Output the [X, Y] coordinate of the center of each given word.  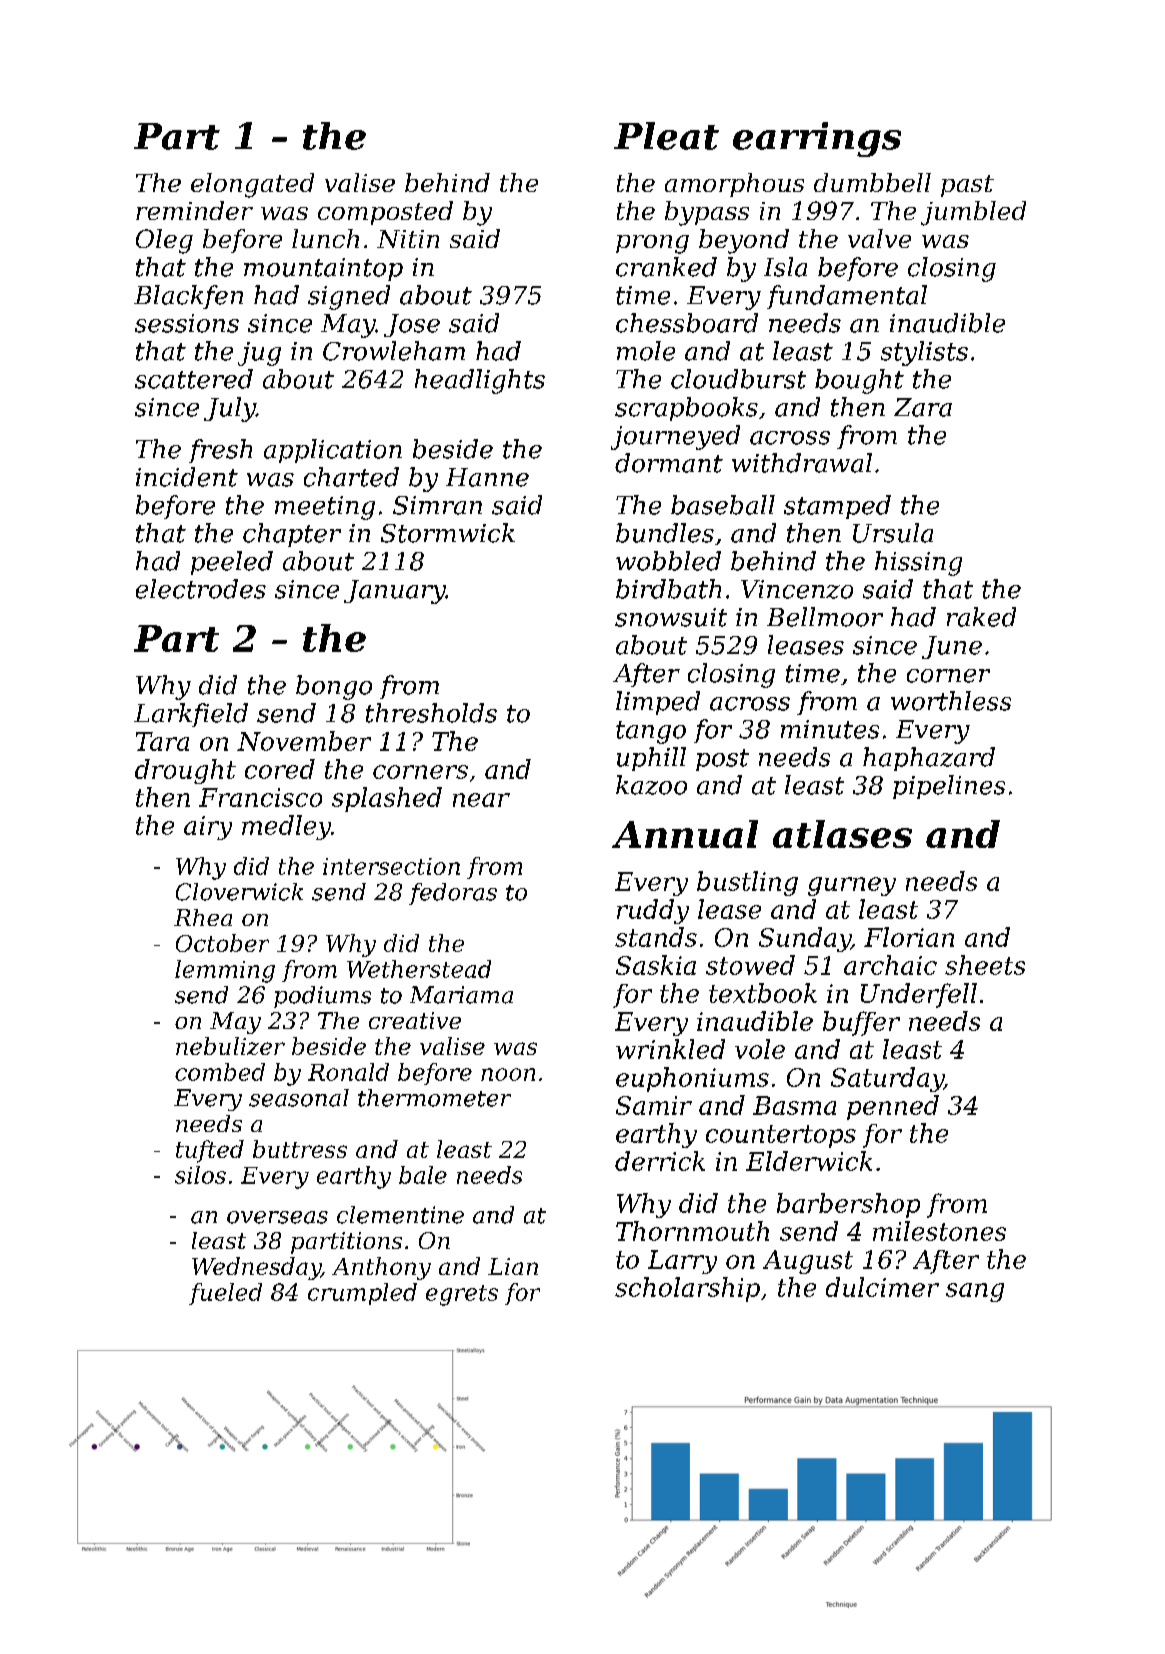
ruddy [653, 911]
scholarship [687, 1289]
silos [200, 1175]
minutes [830, 729]
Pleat [666, 136]
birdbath [668, 589]
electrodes [201, 589]
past [967, 186]
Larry [682, 1262]
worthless [951, 701]
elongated [252, 185]
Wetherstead [419, 969]
